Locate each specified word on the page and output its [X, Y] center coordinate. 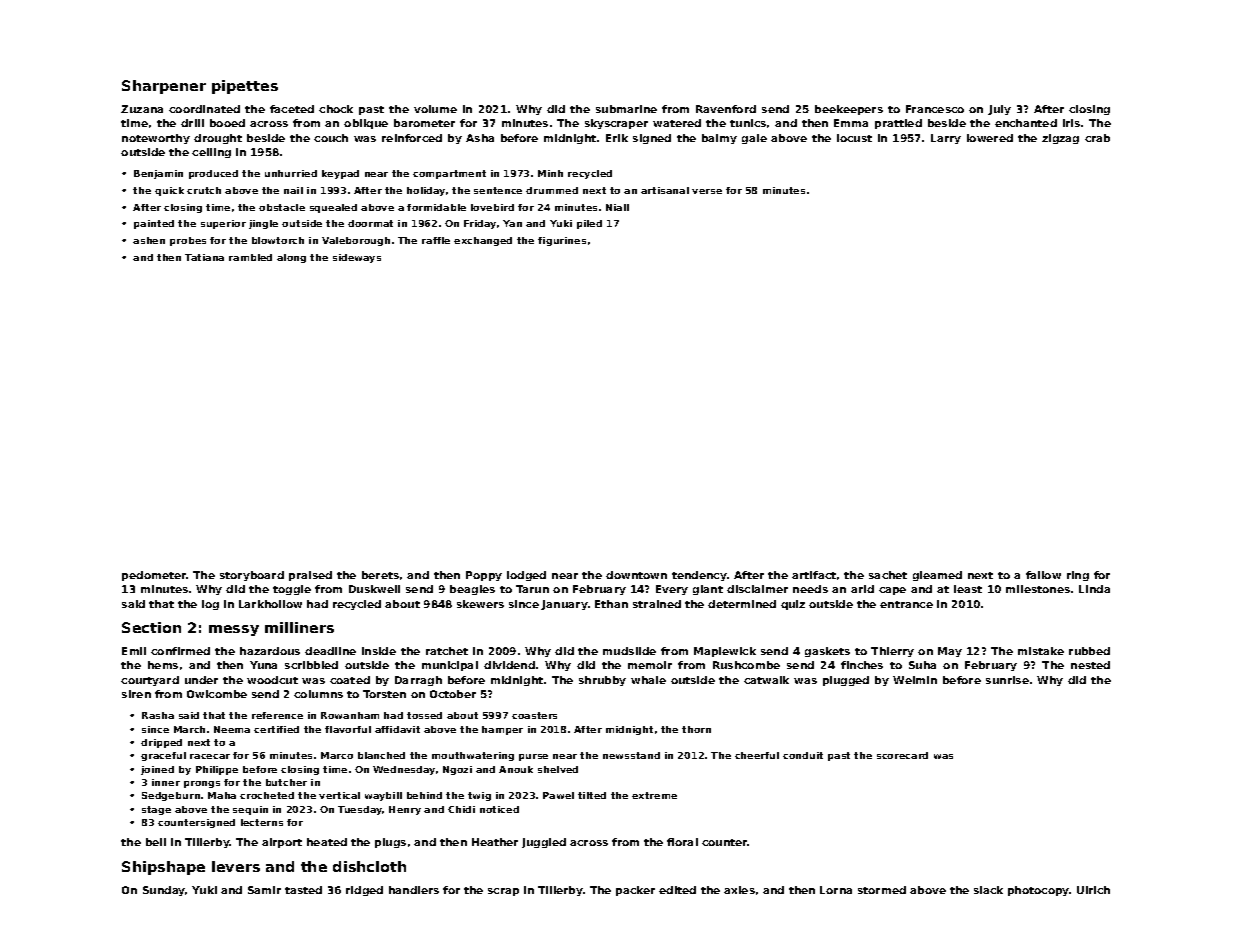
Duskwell [374, 589]
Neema [232, 729]
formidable [436, 207]
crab [1097, 138]
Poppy [484, 576]
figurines [562, 241]
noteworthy [156, 139]
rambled [250, 257]
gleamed [937, 576]
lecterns [262, 822]
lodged [526, 576]
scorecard [902, 755]
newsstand [631, 755]
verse [707, 191]
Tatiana [204, 257]
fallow [1043, 575]
